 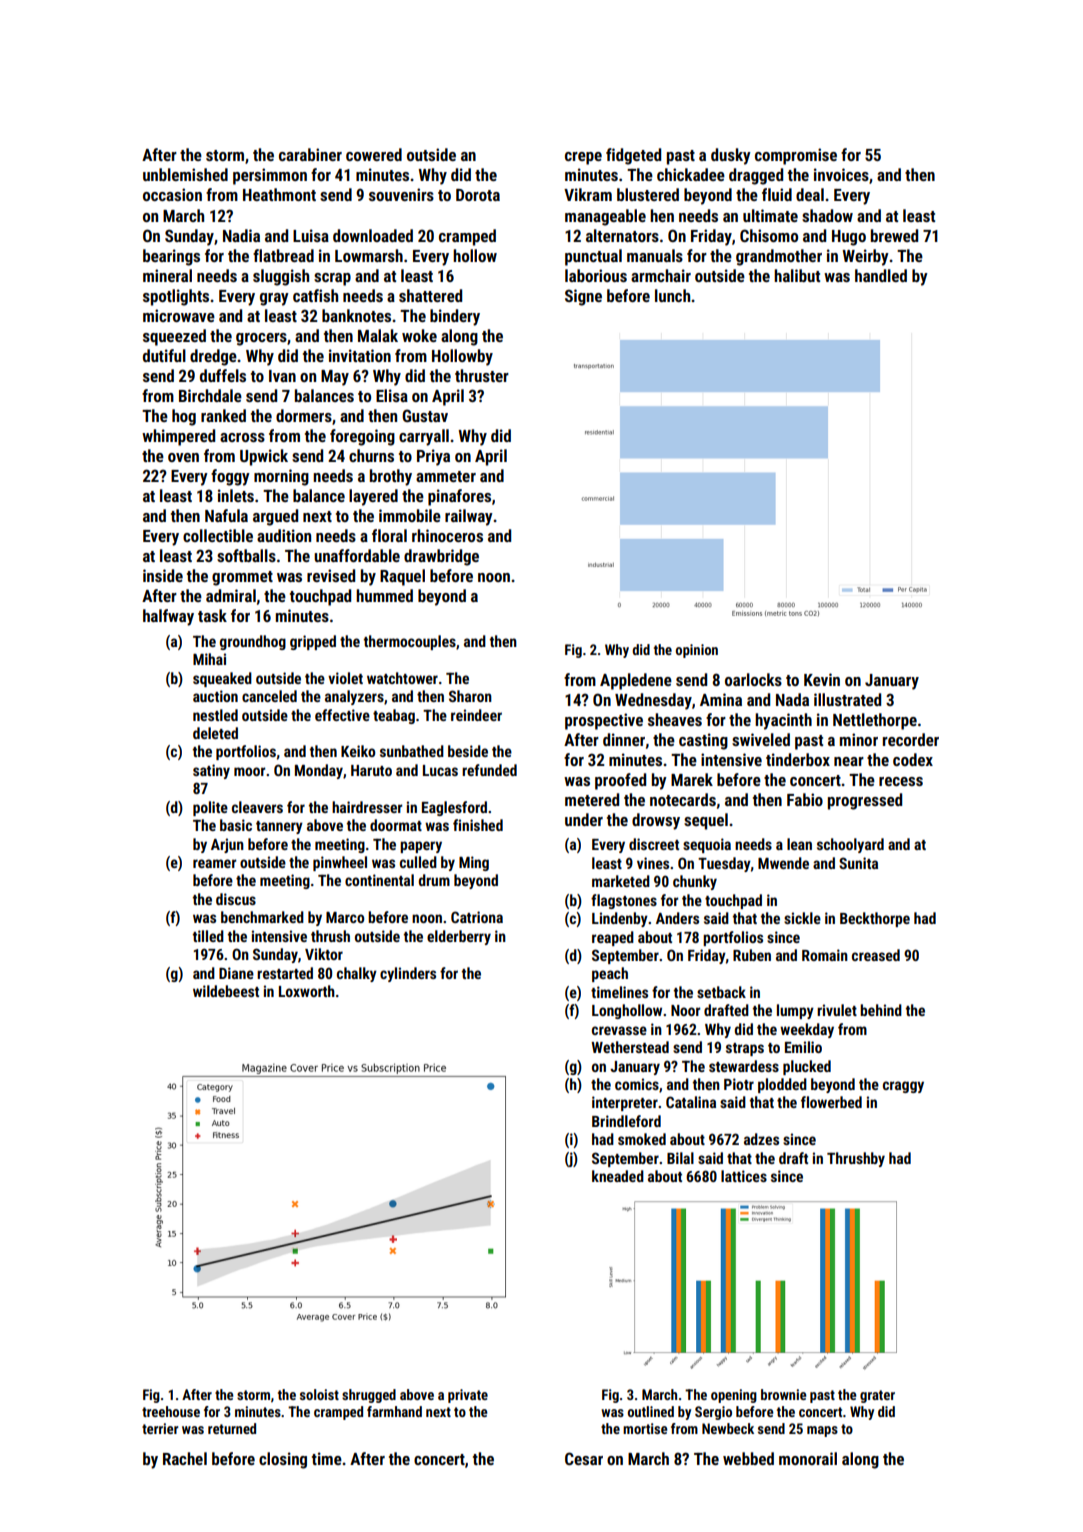 What do you see at coordinates (583, 297) in the page?
I see `Signe` at bounding box center [583, 297].
